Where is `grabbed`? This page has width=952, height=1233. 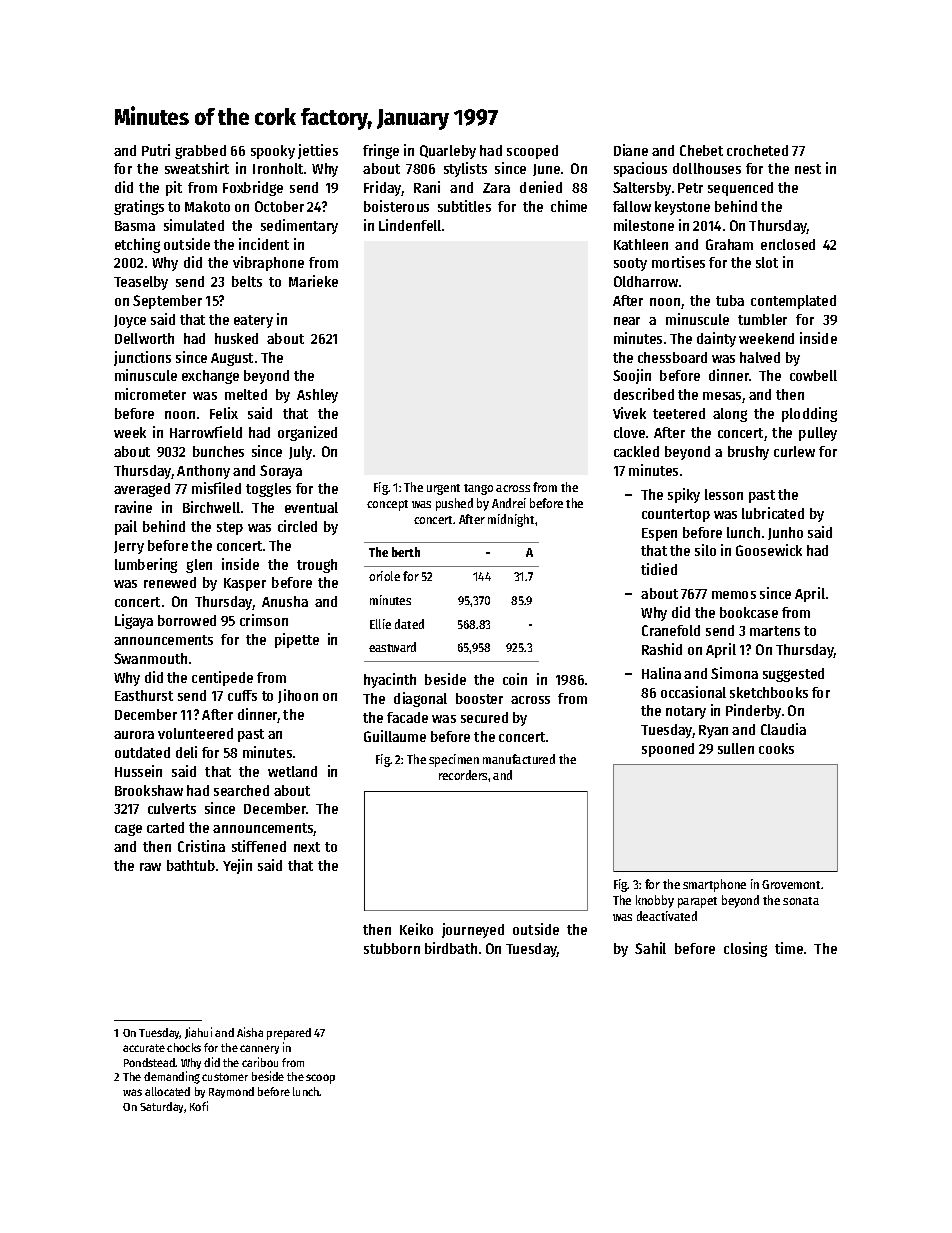
grabbed is located at coordinates (200, 152).
